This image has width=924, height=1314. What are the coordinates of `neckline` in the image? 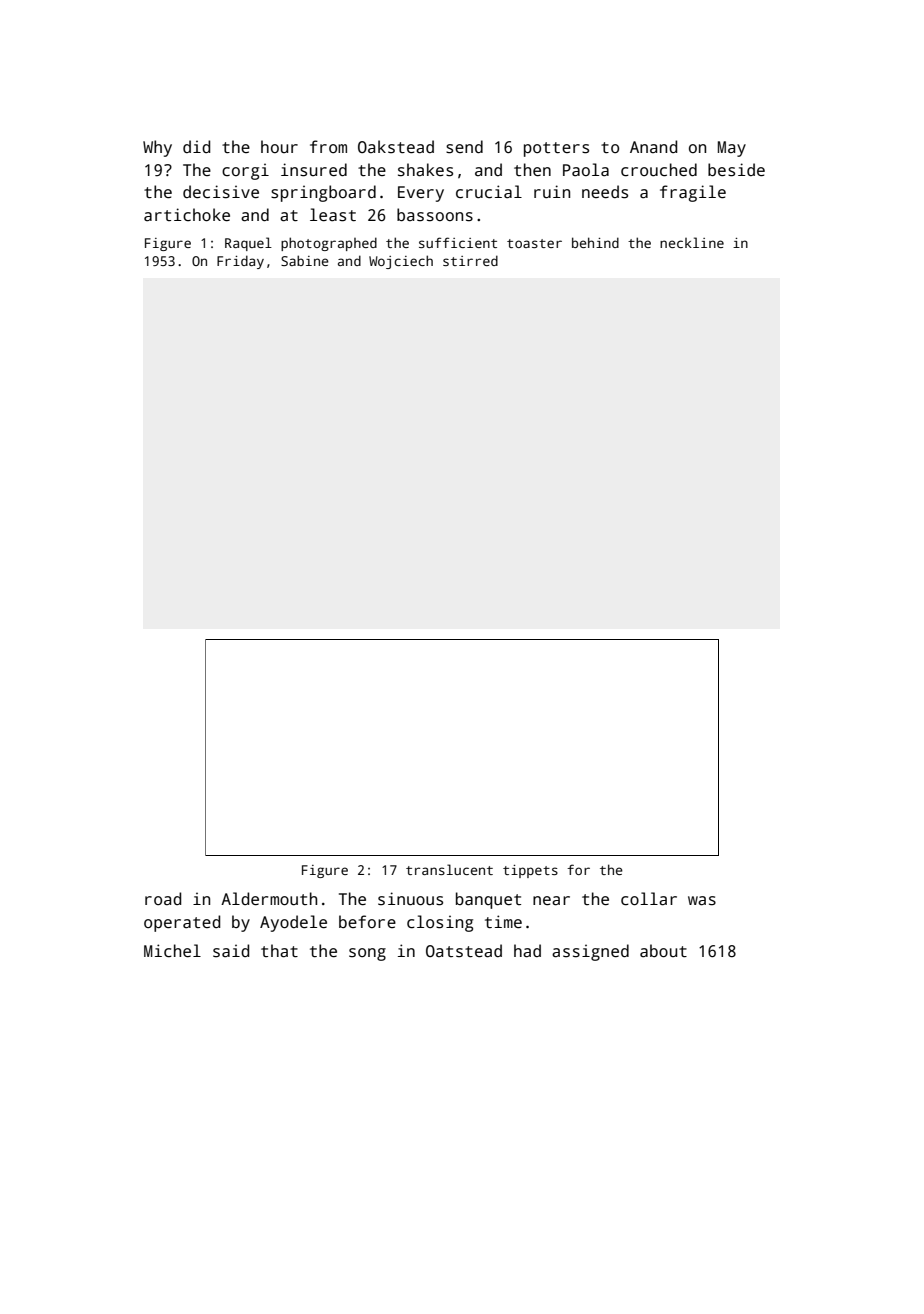 It's located at (692, 242).
